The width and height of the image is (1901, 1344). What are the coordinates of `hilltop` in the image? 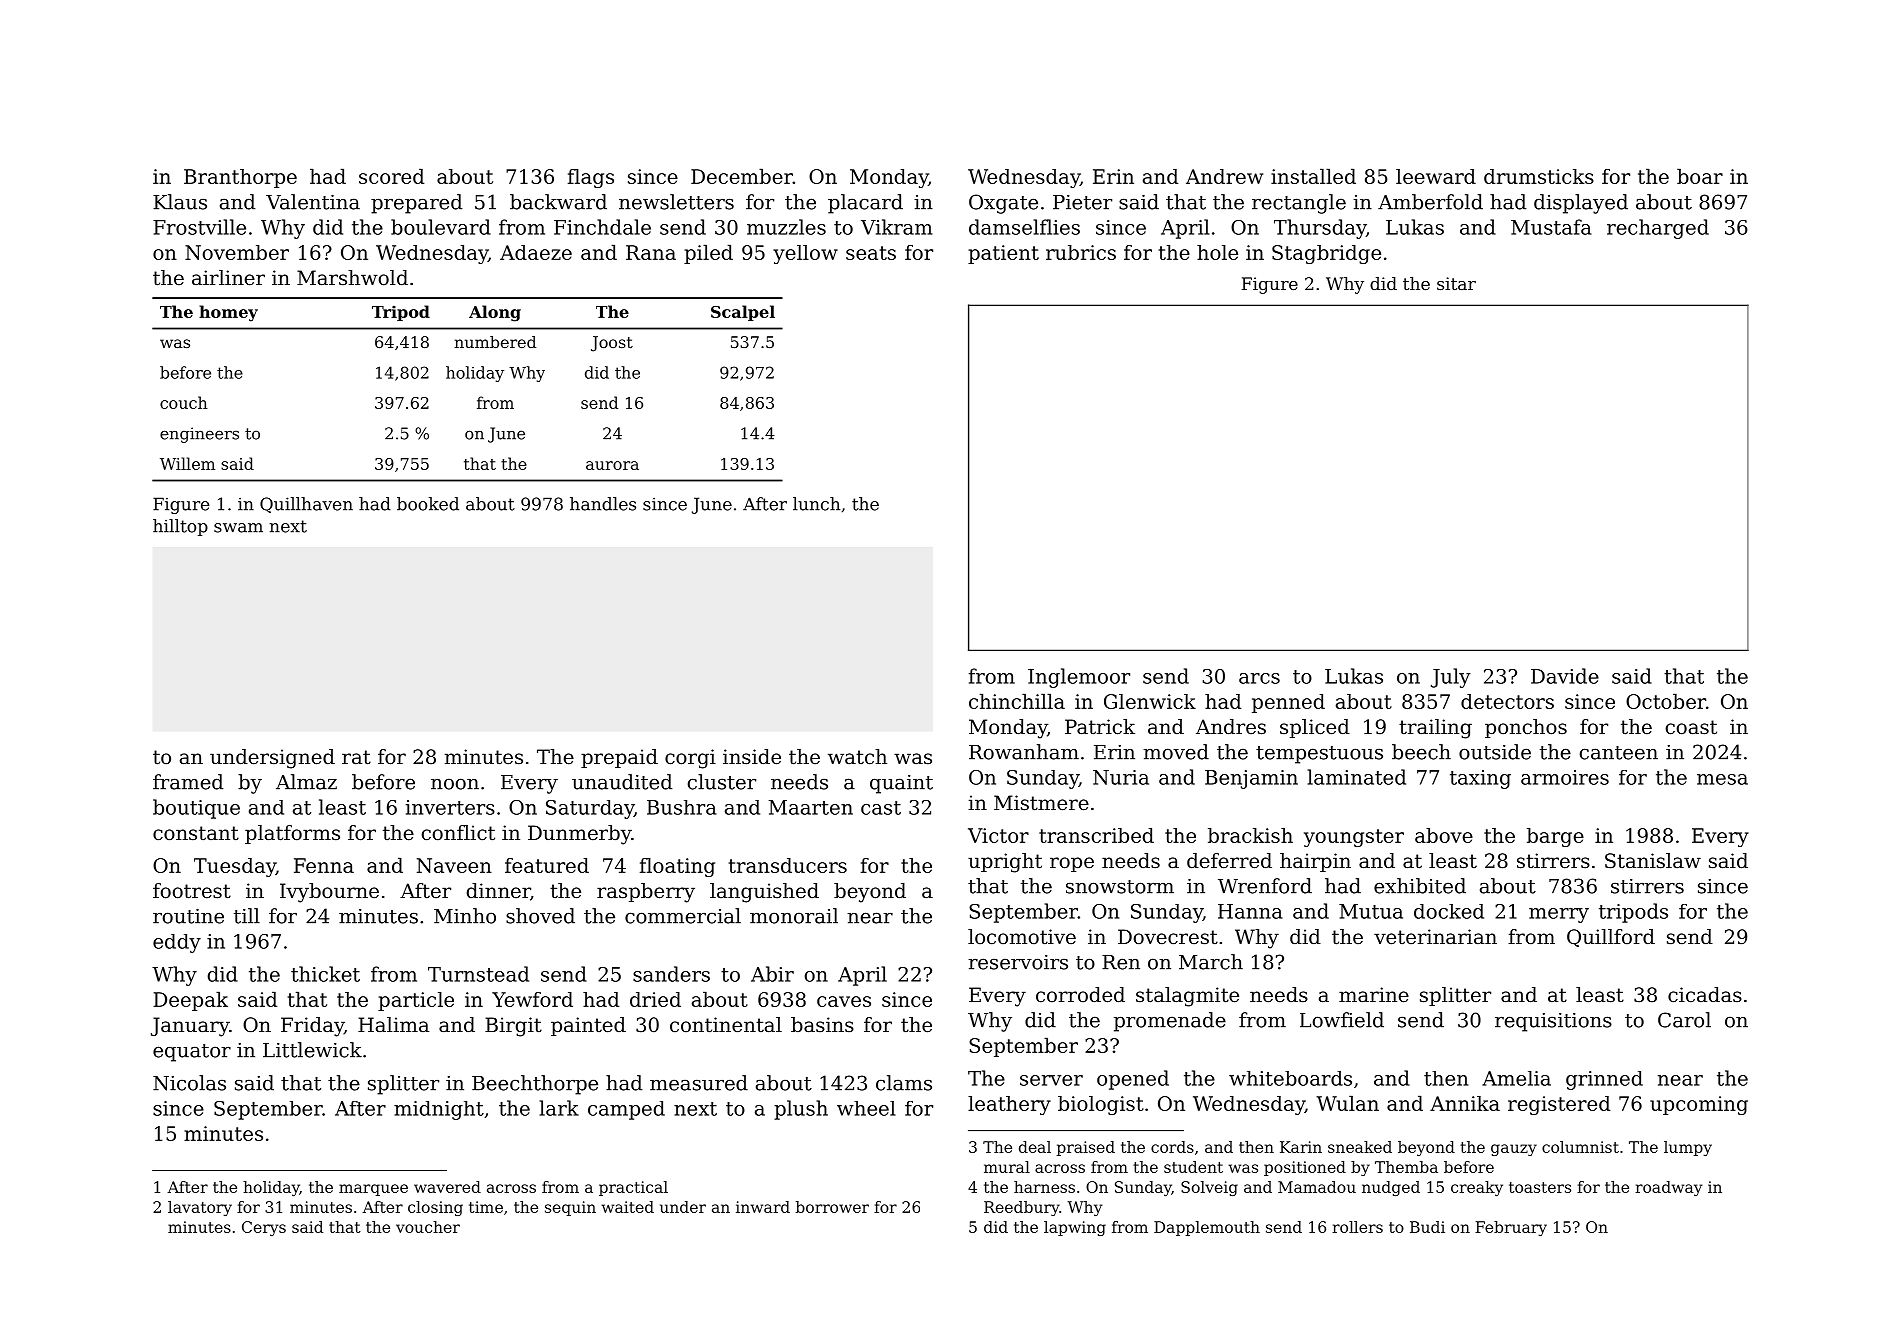 It's located at (180, 527).
